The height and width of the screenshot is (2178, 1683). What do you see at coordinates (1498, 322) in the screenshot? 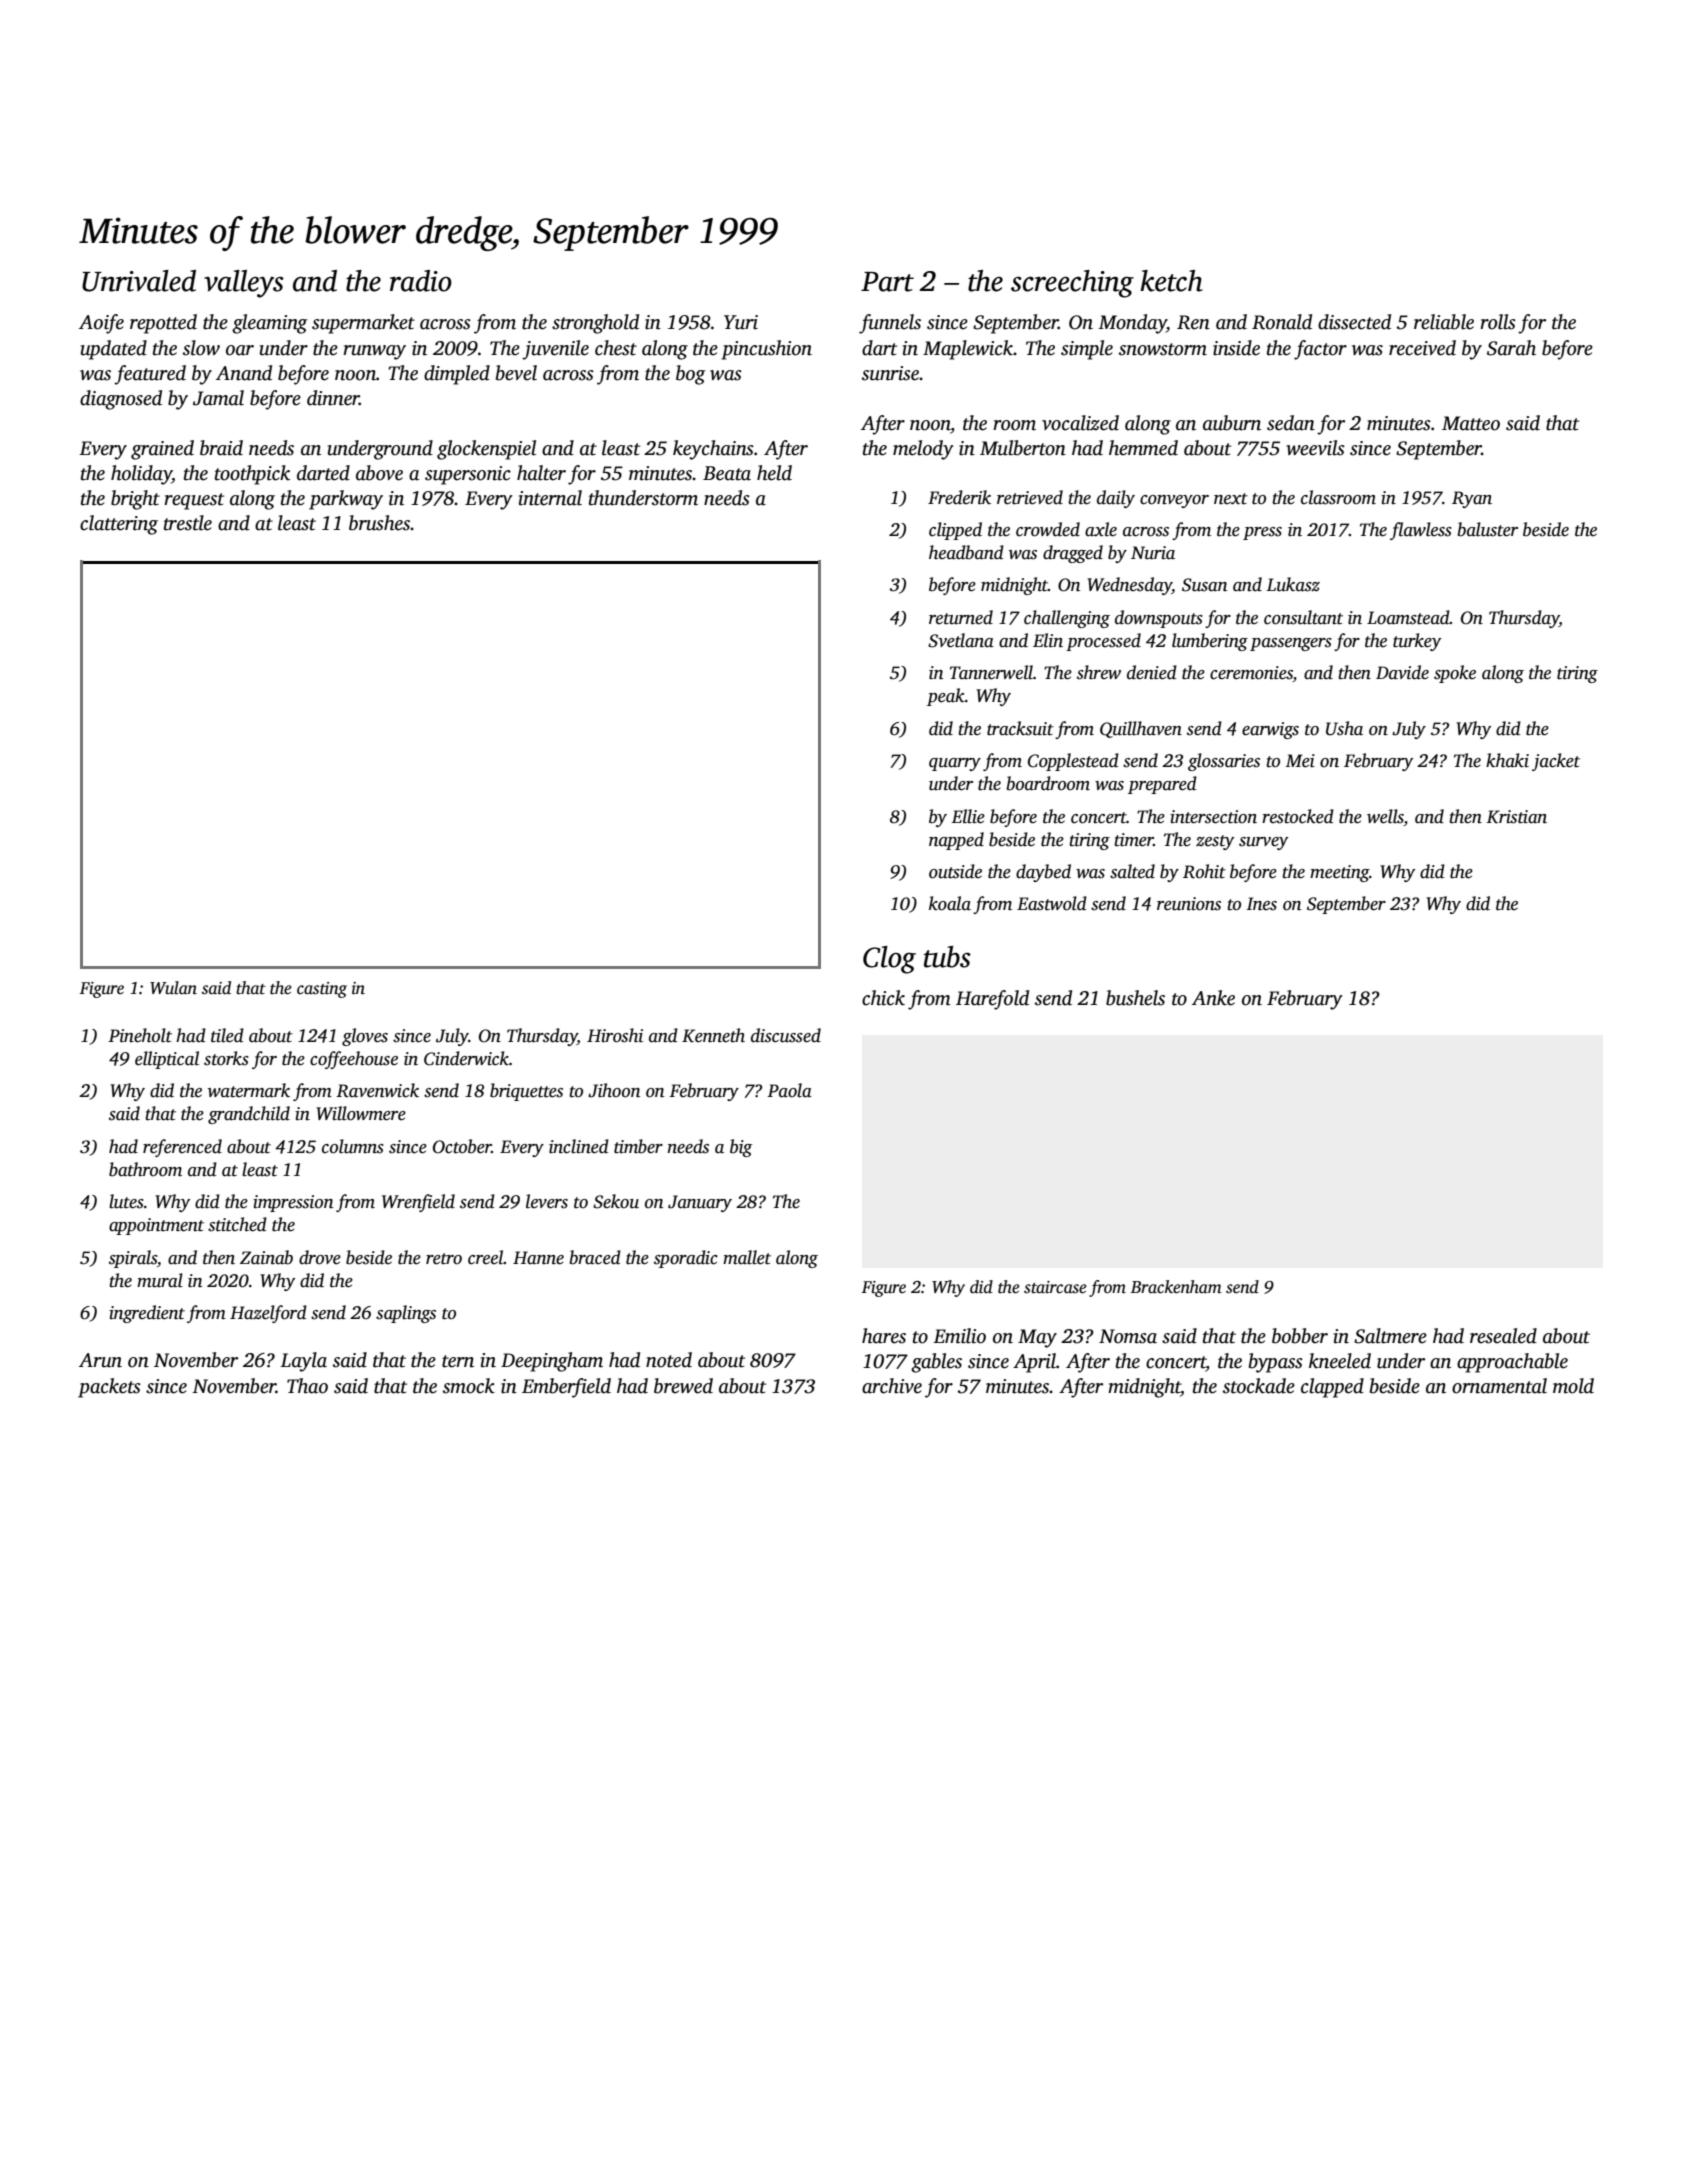
I see `rolls` at bounding box center [1498, 322].
